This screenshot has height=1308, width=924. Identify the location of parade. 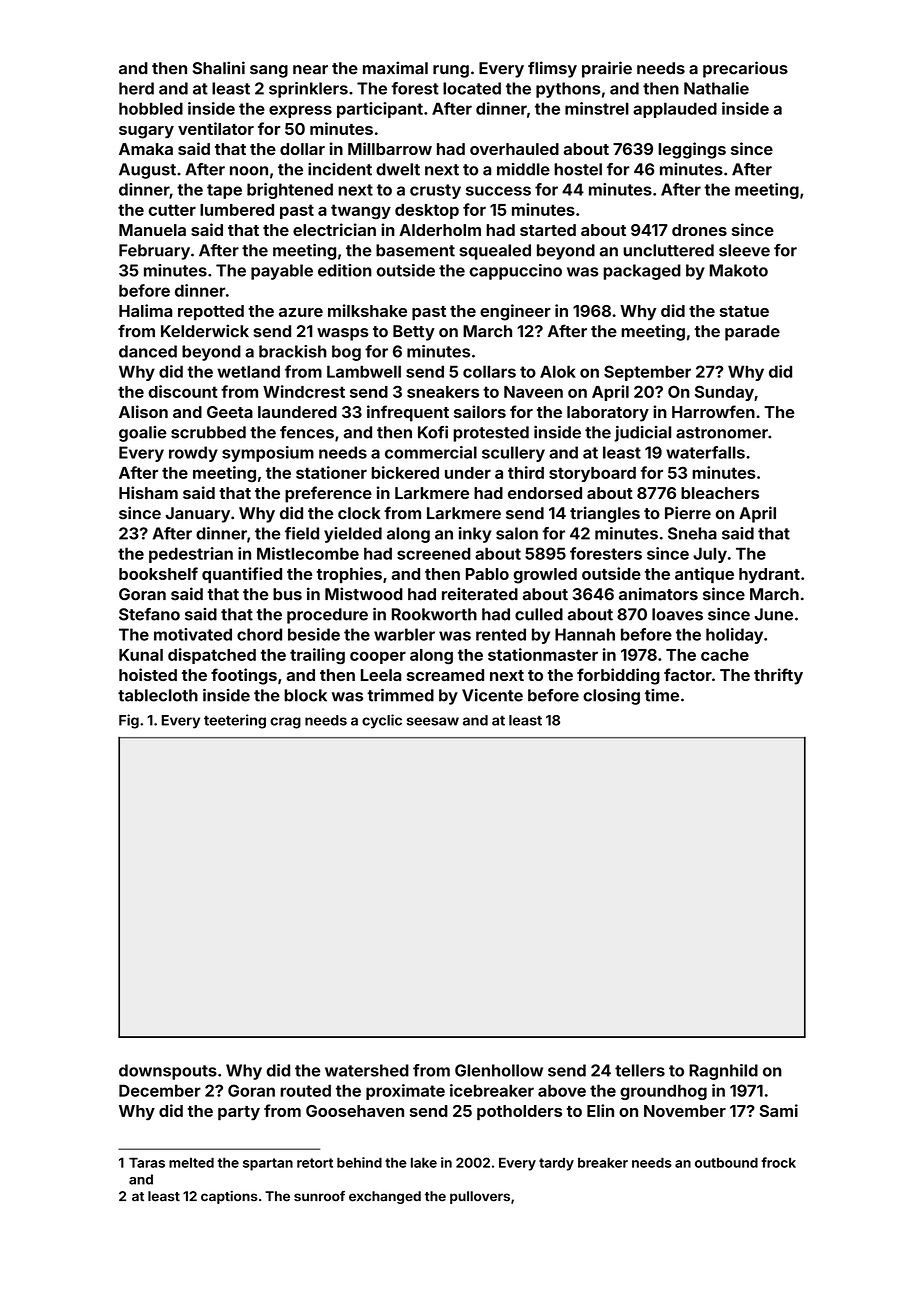
(752, 333).
